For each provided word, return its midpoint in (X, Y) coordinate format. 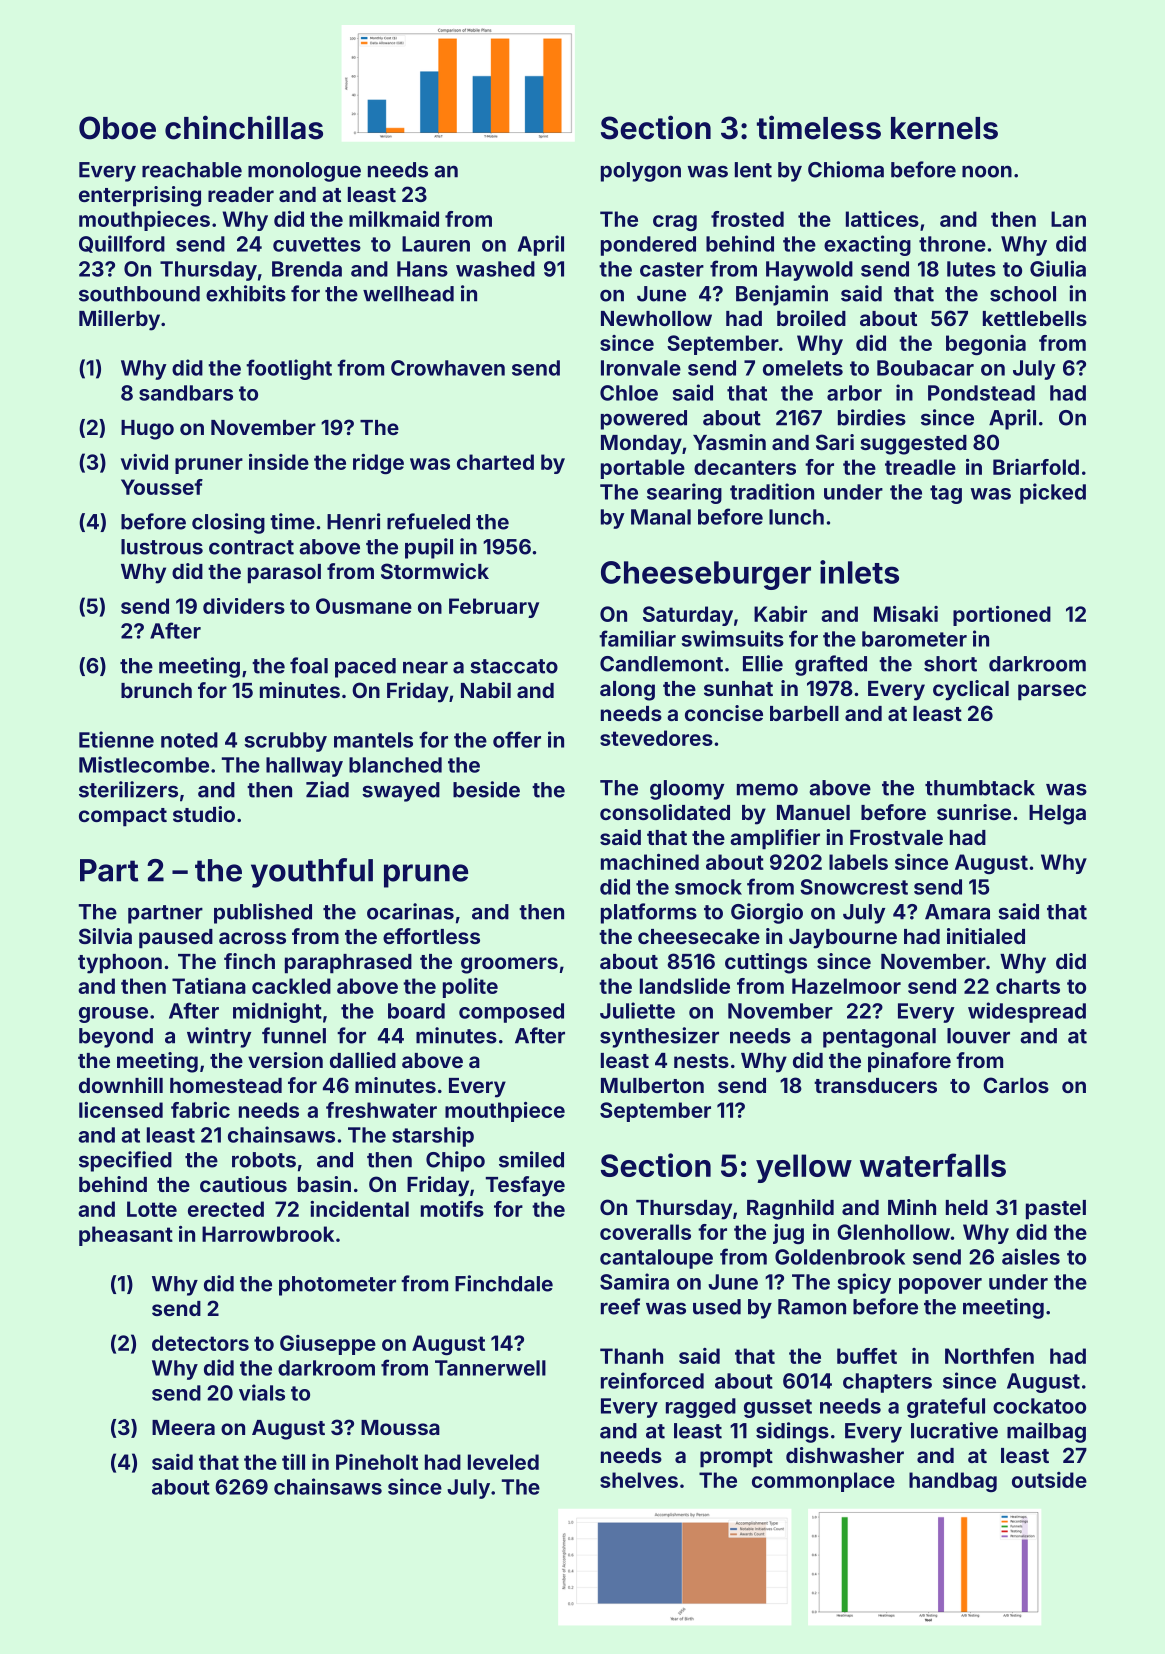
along (627, 691)
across (252, 938)
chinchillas (244, 127)
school (1023, 294)
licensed (121, 1110)
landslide (685, 986)
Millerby (119, 320)
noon (987, 171)
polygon (641, 172)
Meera (183, 1427)
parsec (1052, 692)
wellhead (408, 294)
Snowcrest (854, 887)
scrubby (286, 742)
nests (701, 1061)
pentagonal (879, 1038)
